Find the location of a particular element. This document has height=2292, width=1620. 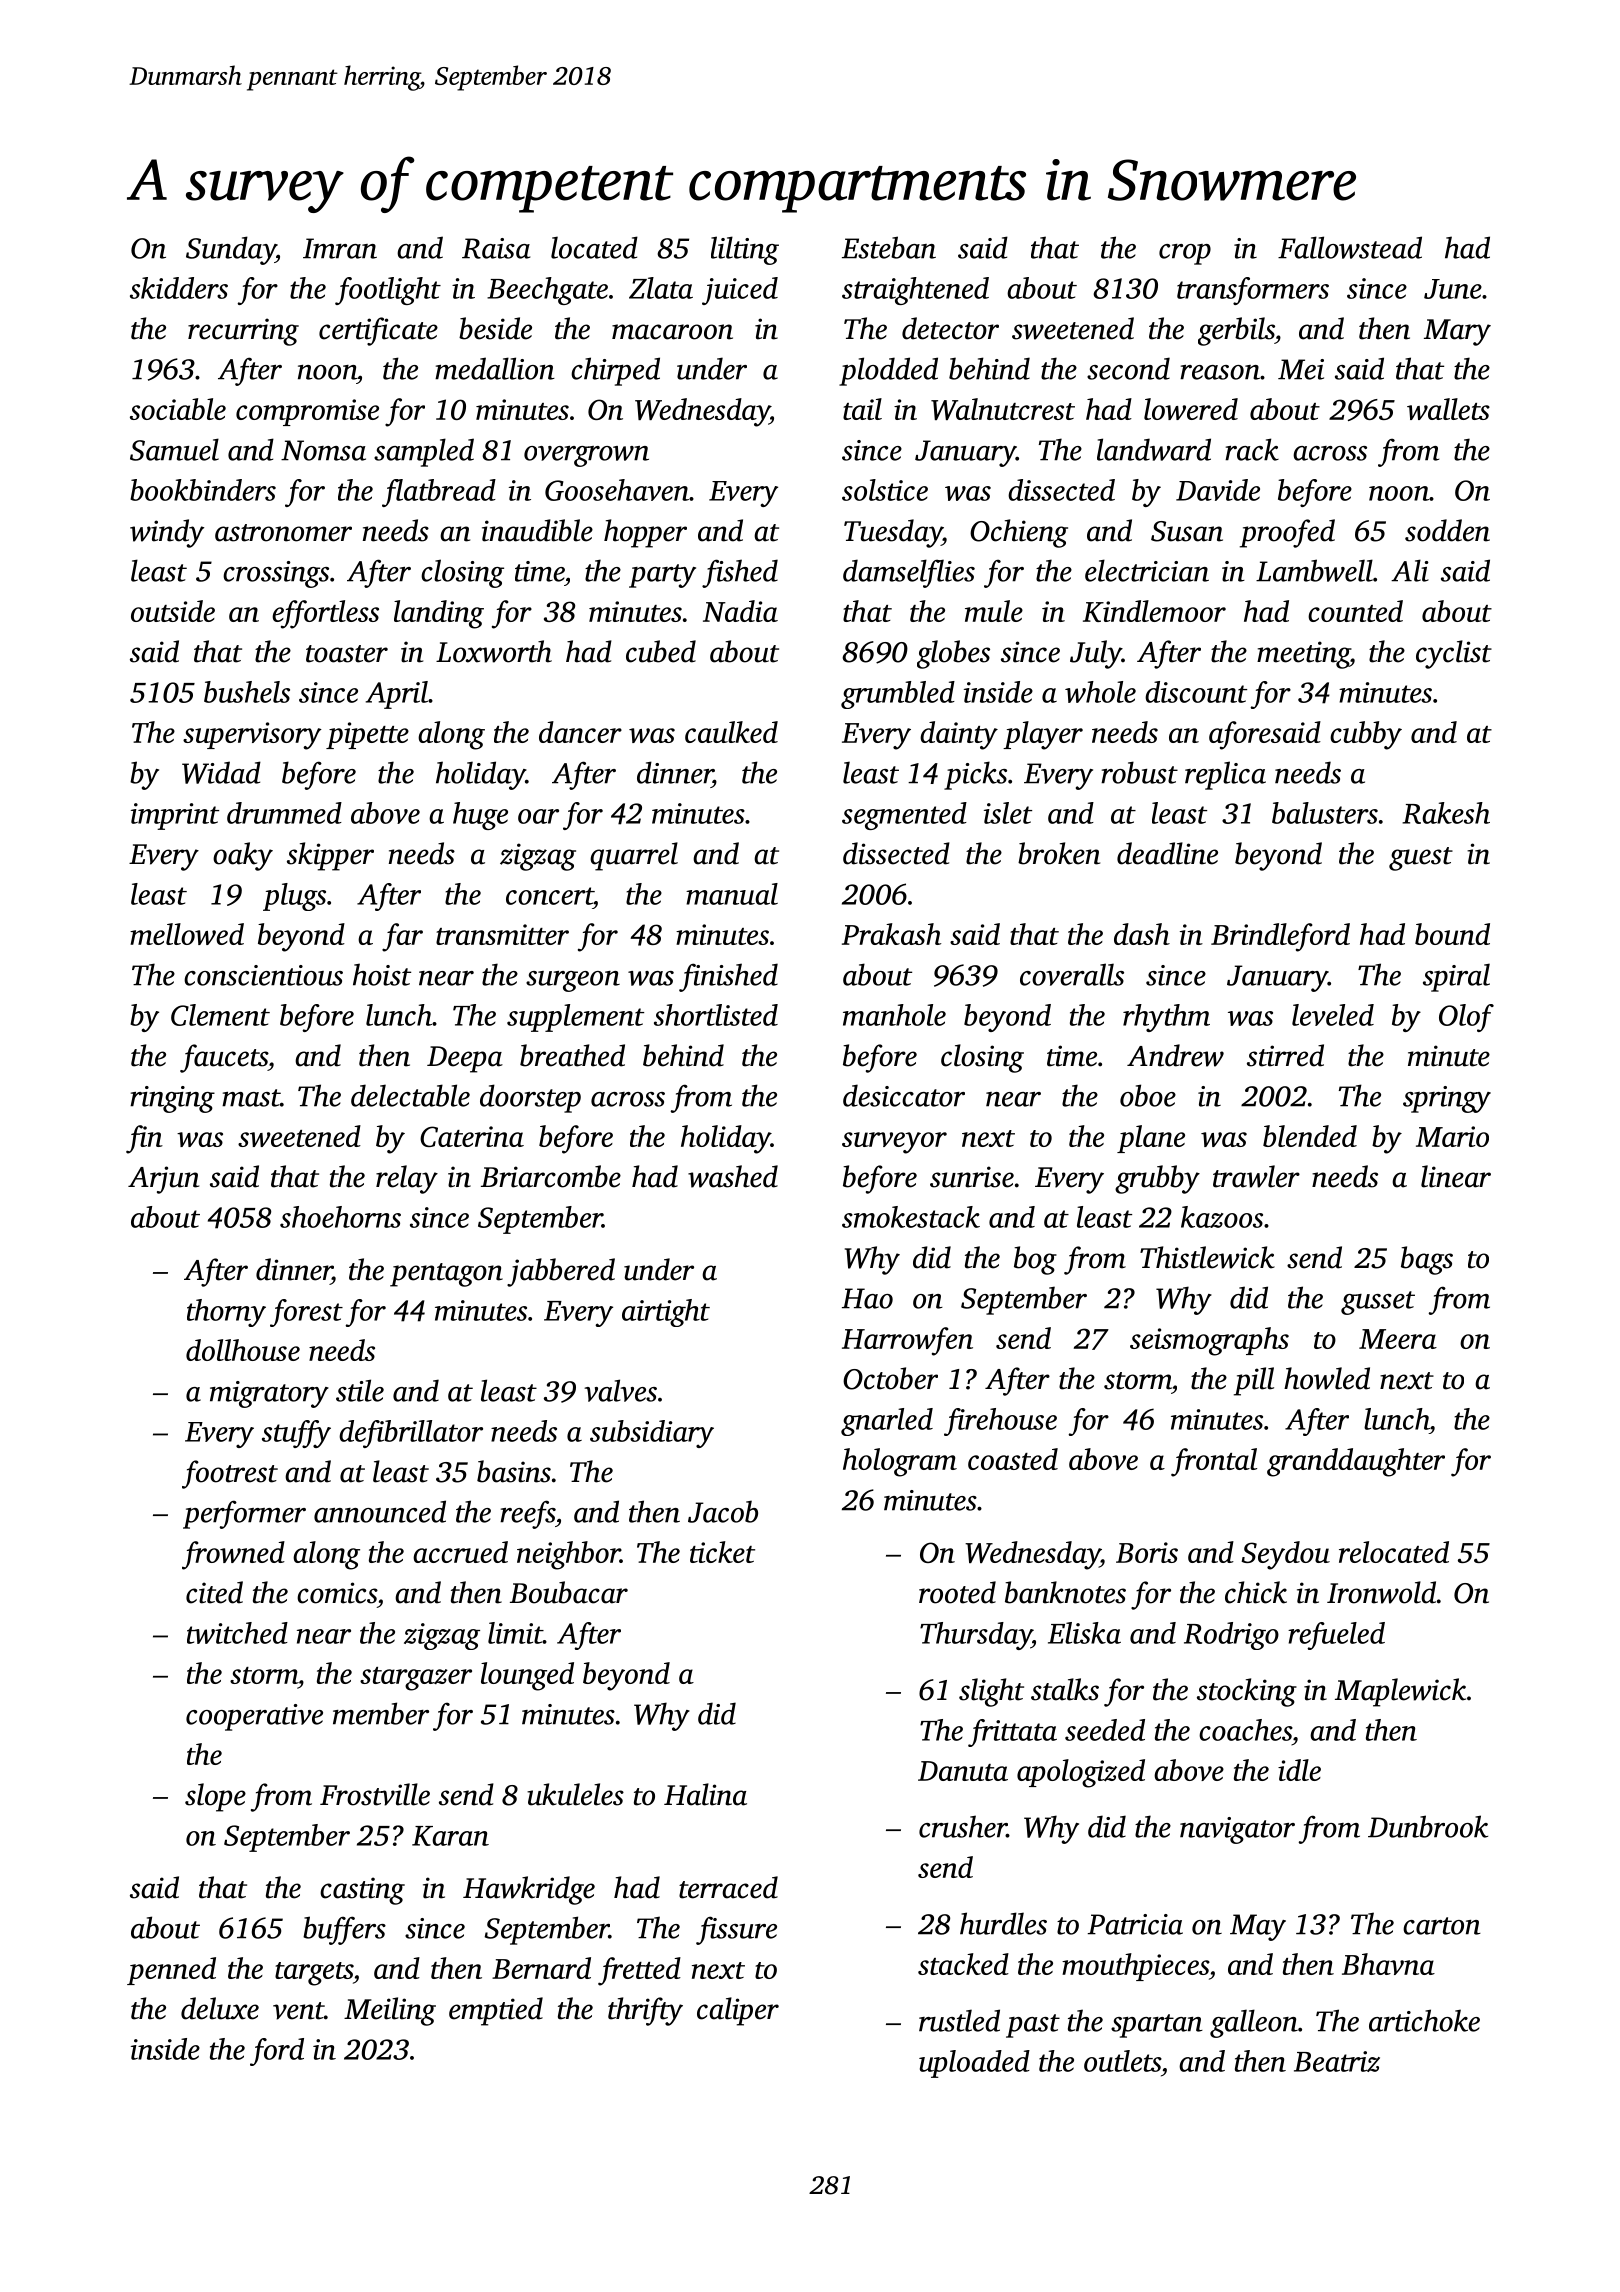

Fallowstead is located at coordinates (1350, 247).
